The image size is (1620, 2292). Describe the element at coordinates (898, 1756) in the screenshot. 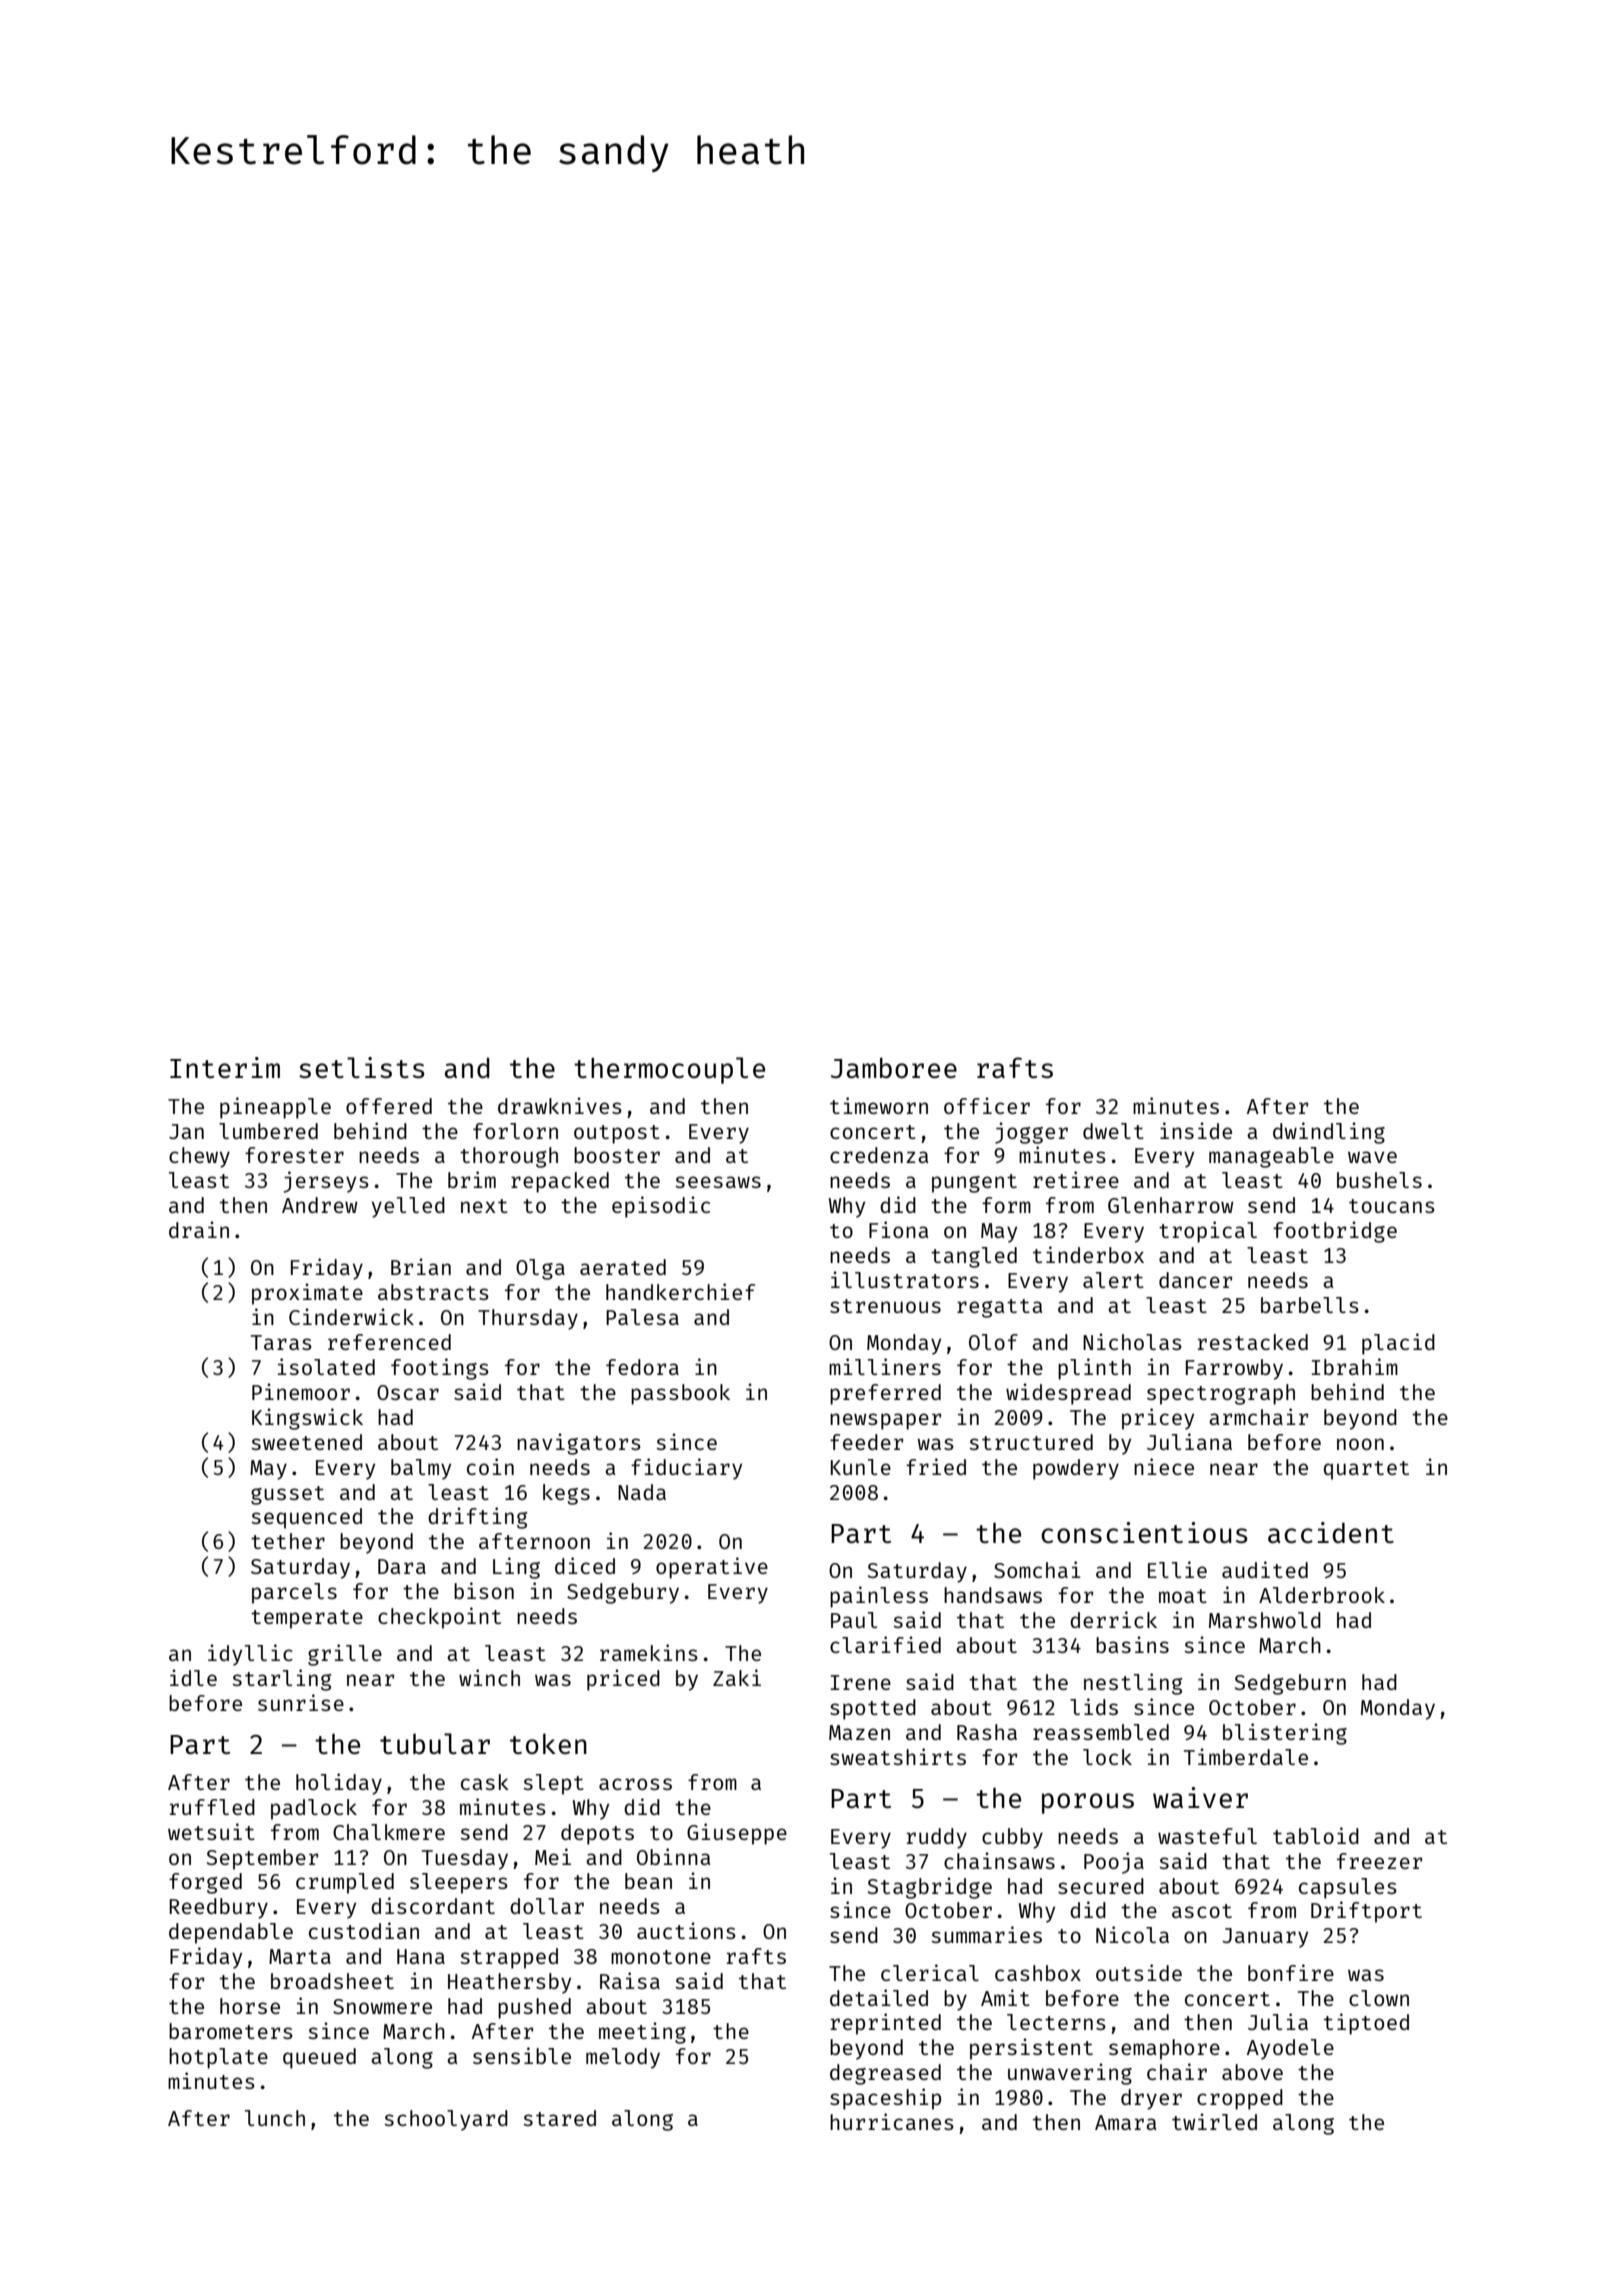

I see `sweatshirts` at that location.
